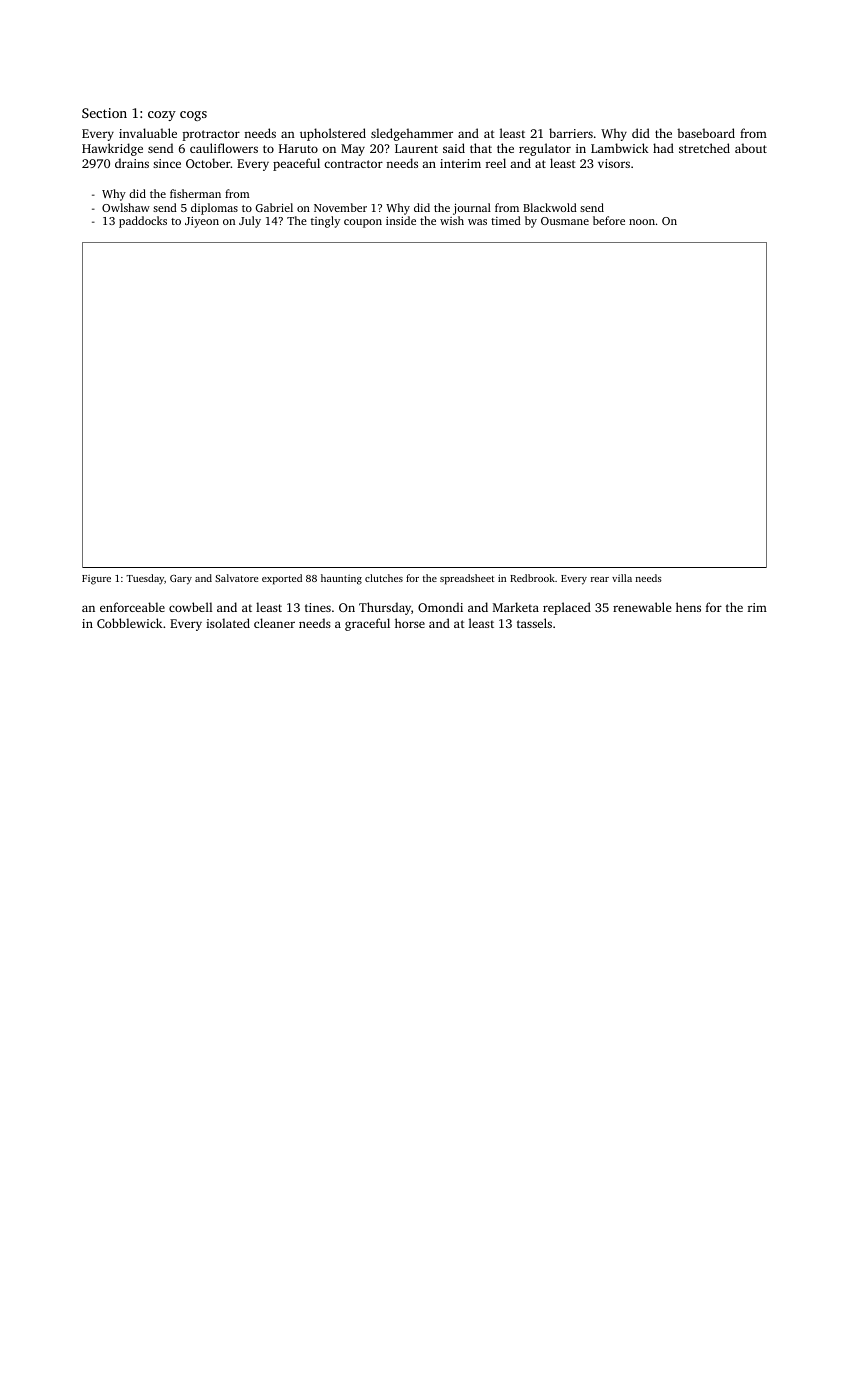 Image resolution: width=849 pixels, height=1400 pixels. I want to click on paddocks, so click(143, 222).
